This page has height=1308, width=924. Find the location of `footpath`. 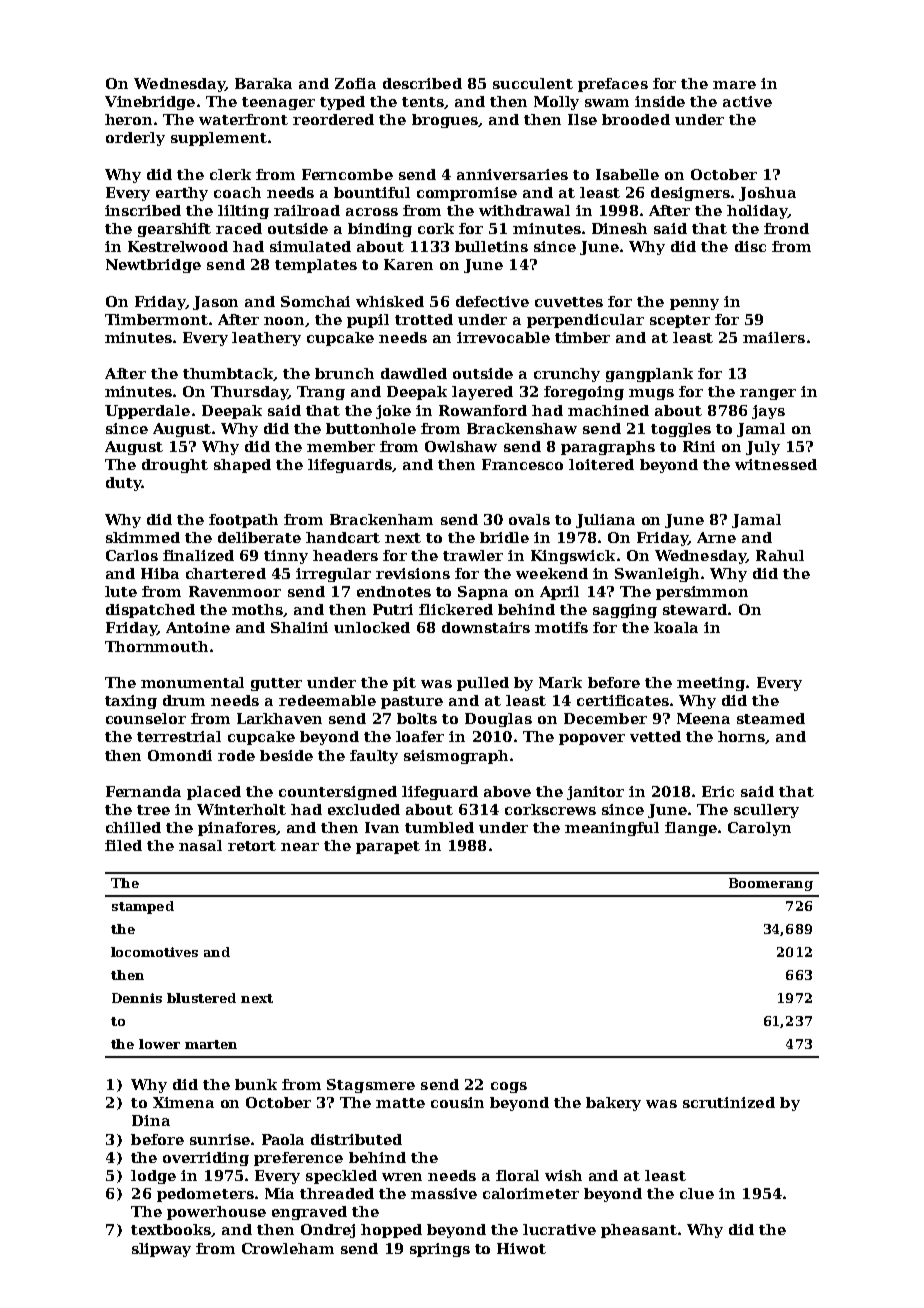

footpath is located at coordinates (243, 521).
